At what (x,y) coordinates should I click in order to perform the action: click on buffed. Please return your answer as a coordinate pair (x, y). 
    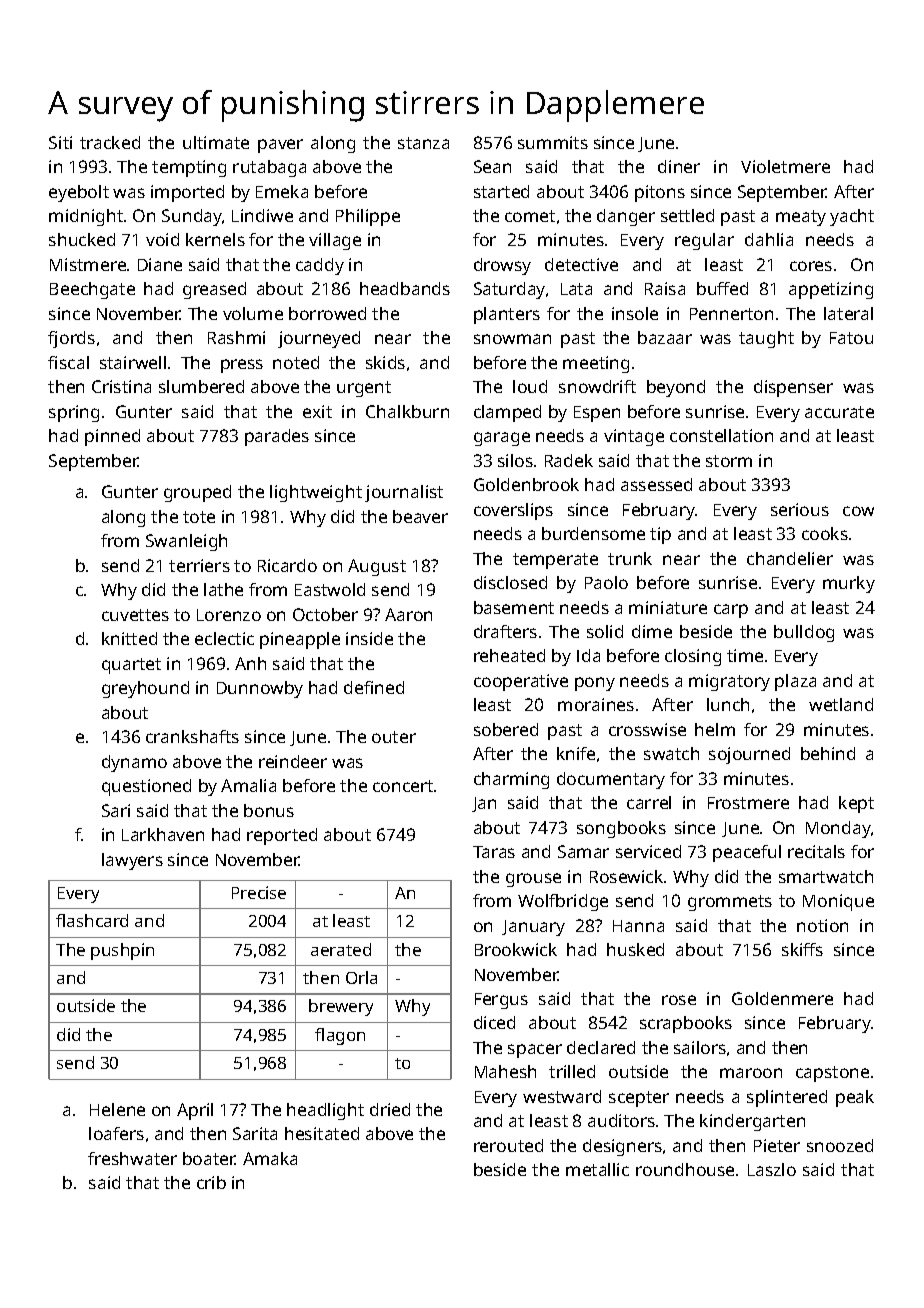
    Looking at the image, I should click on (722, 288).
